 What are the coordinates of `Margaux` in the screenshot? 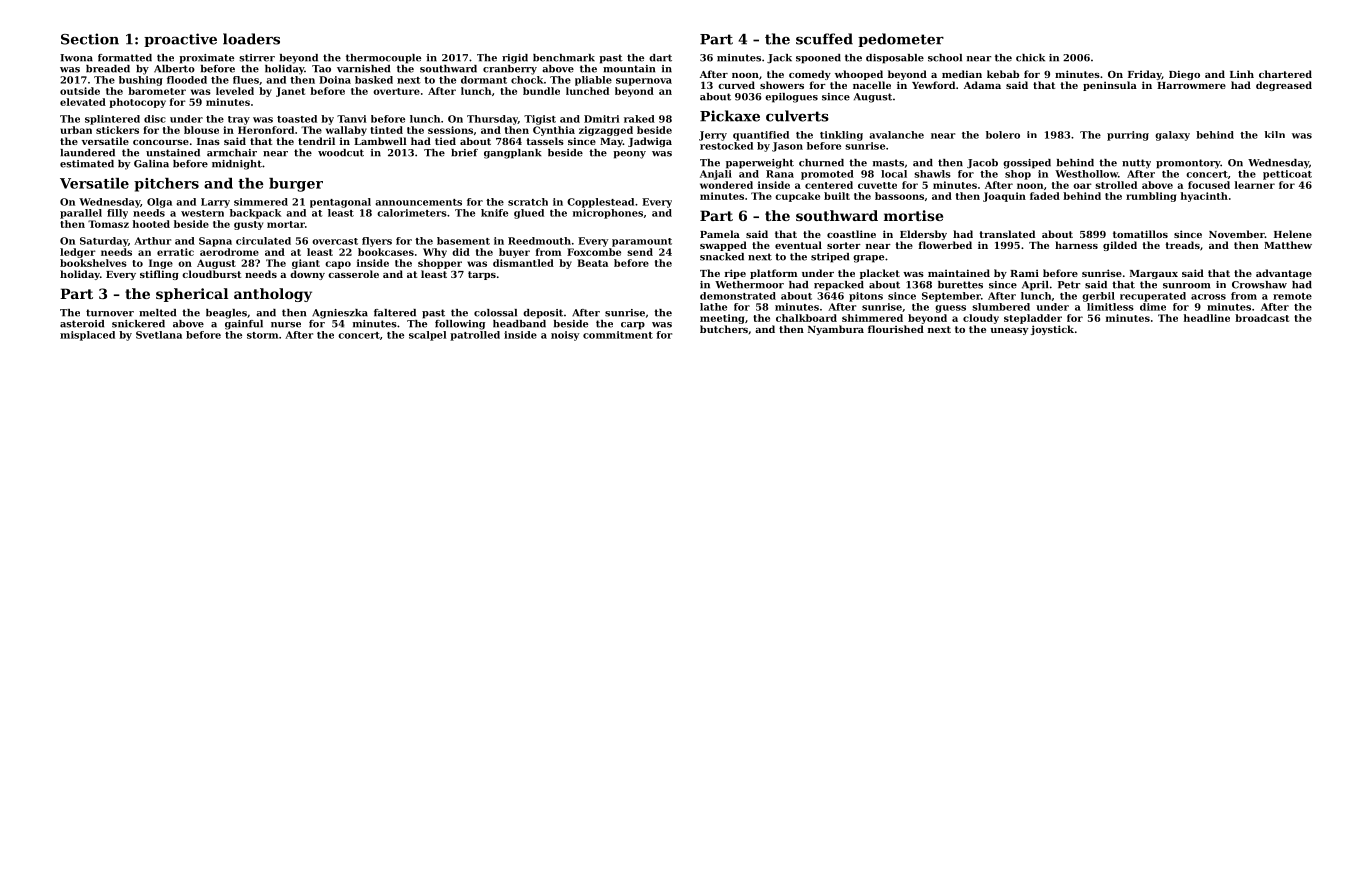 It's located at (1154, 274).
